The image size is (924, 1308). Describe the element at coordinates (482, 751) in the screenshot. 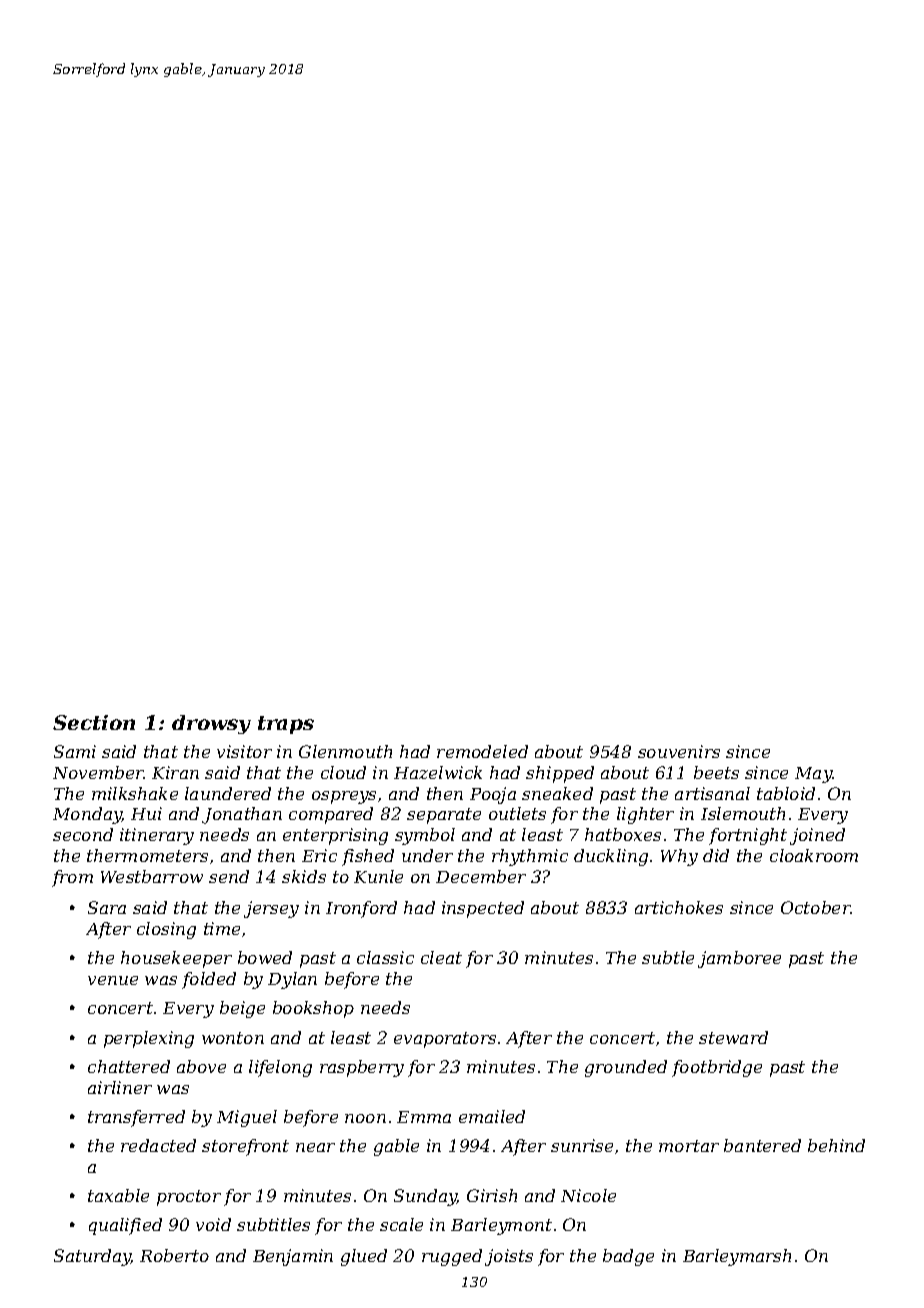

I see `remodeled` at that location.
